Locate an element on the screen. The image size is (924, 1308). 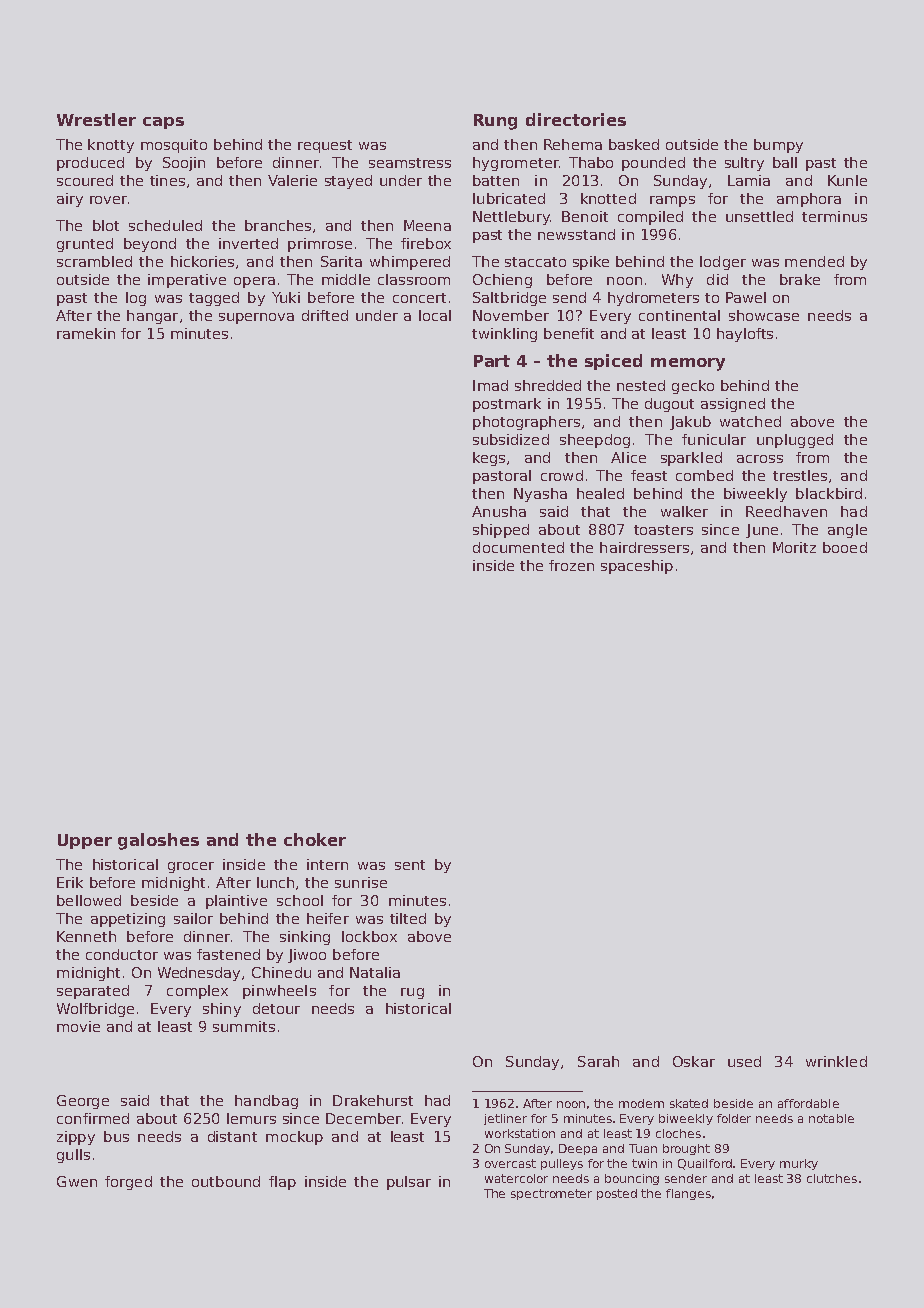
kegs is located at coordinates (489, 459).
